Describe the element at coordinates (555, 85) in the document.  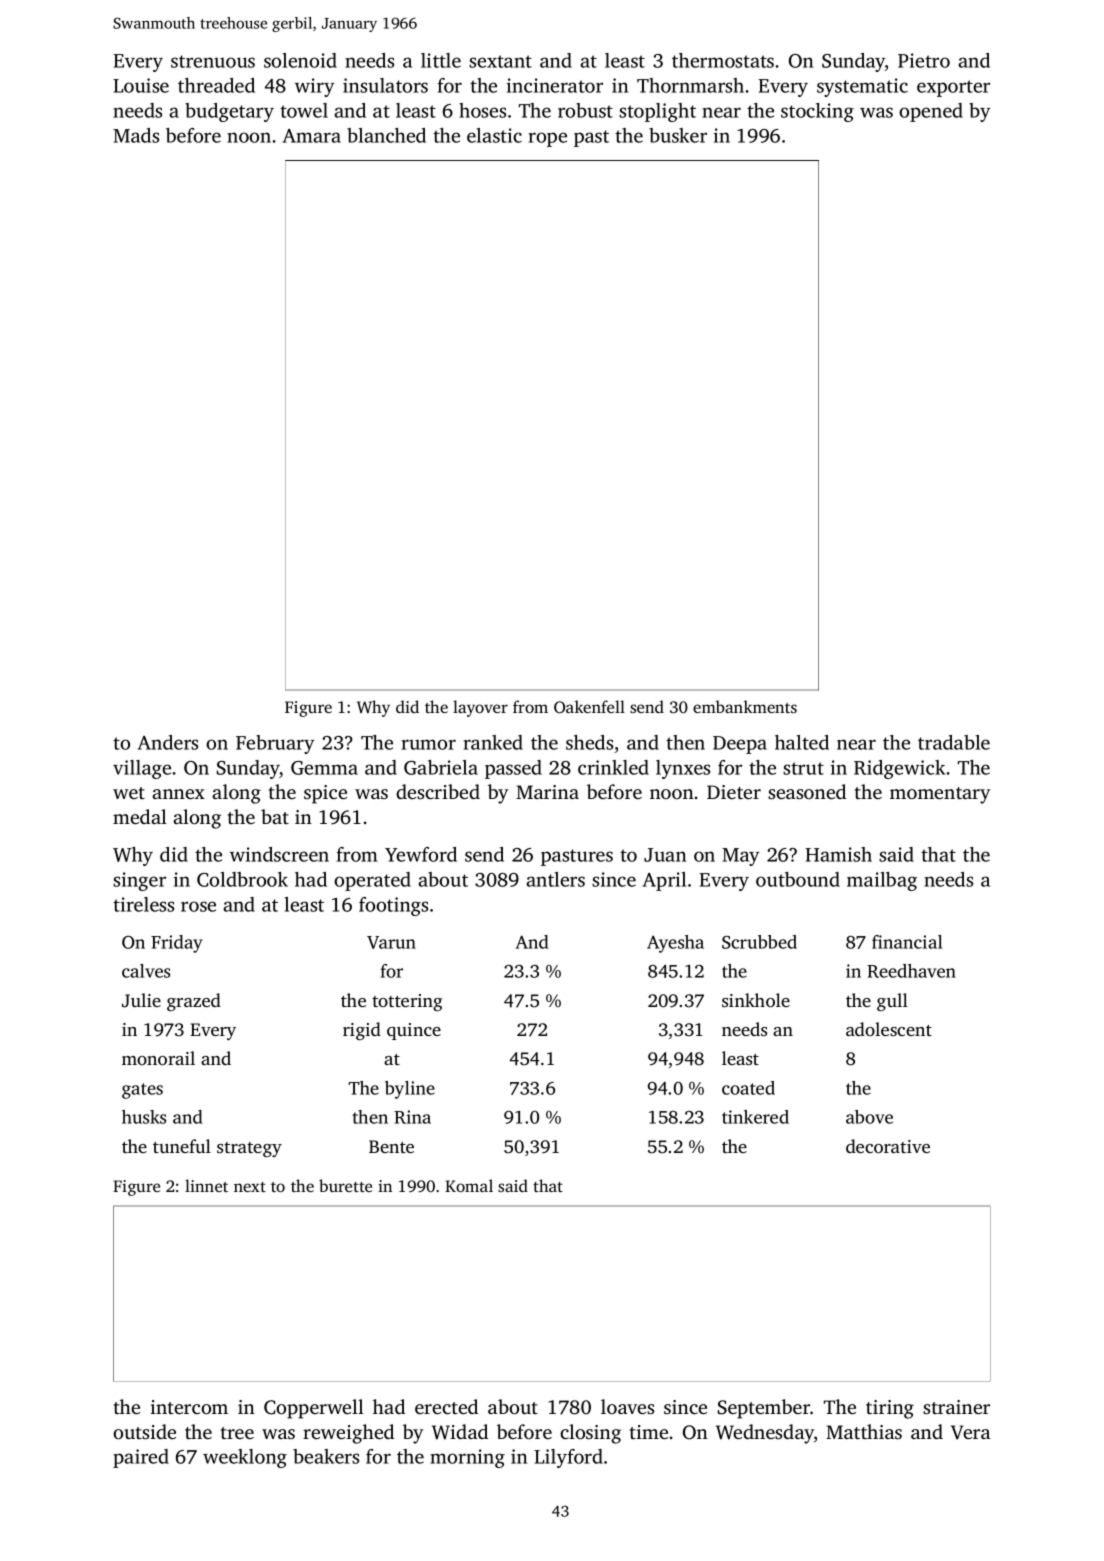
I see `incinerator` at that location.
